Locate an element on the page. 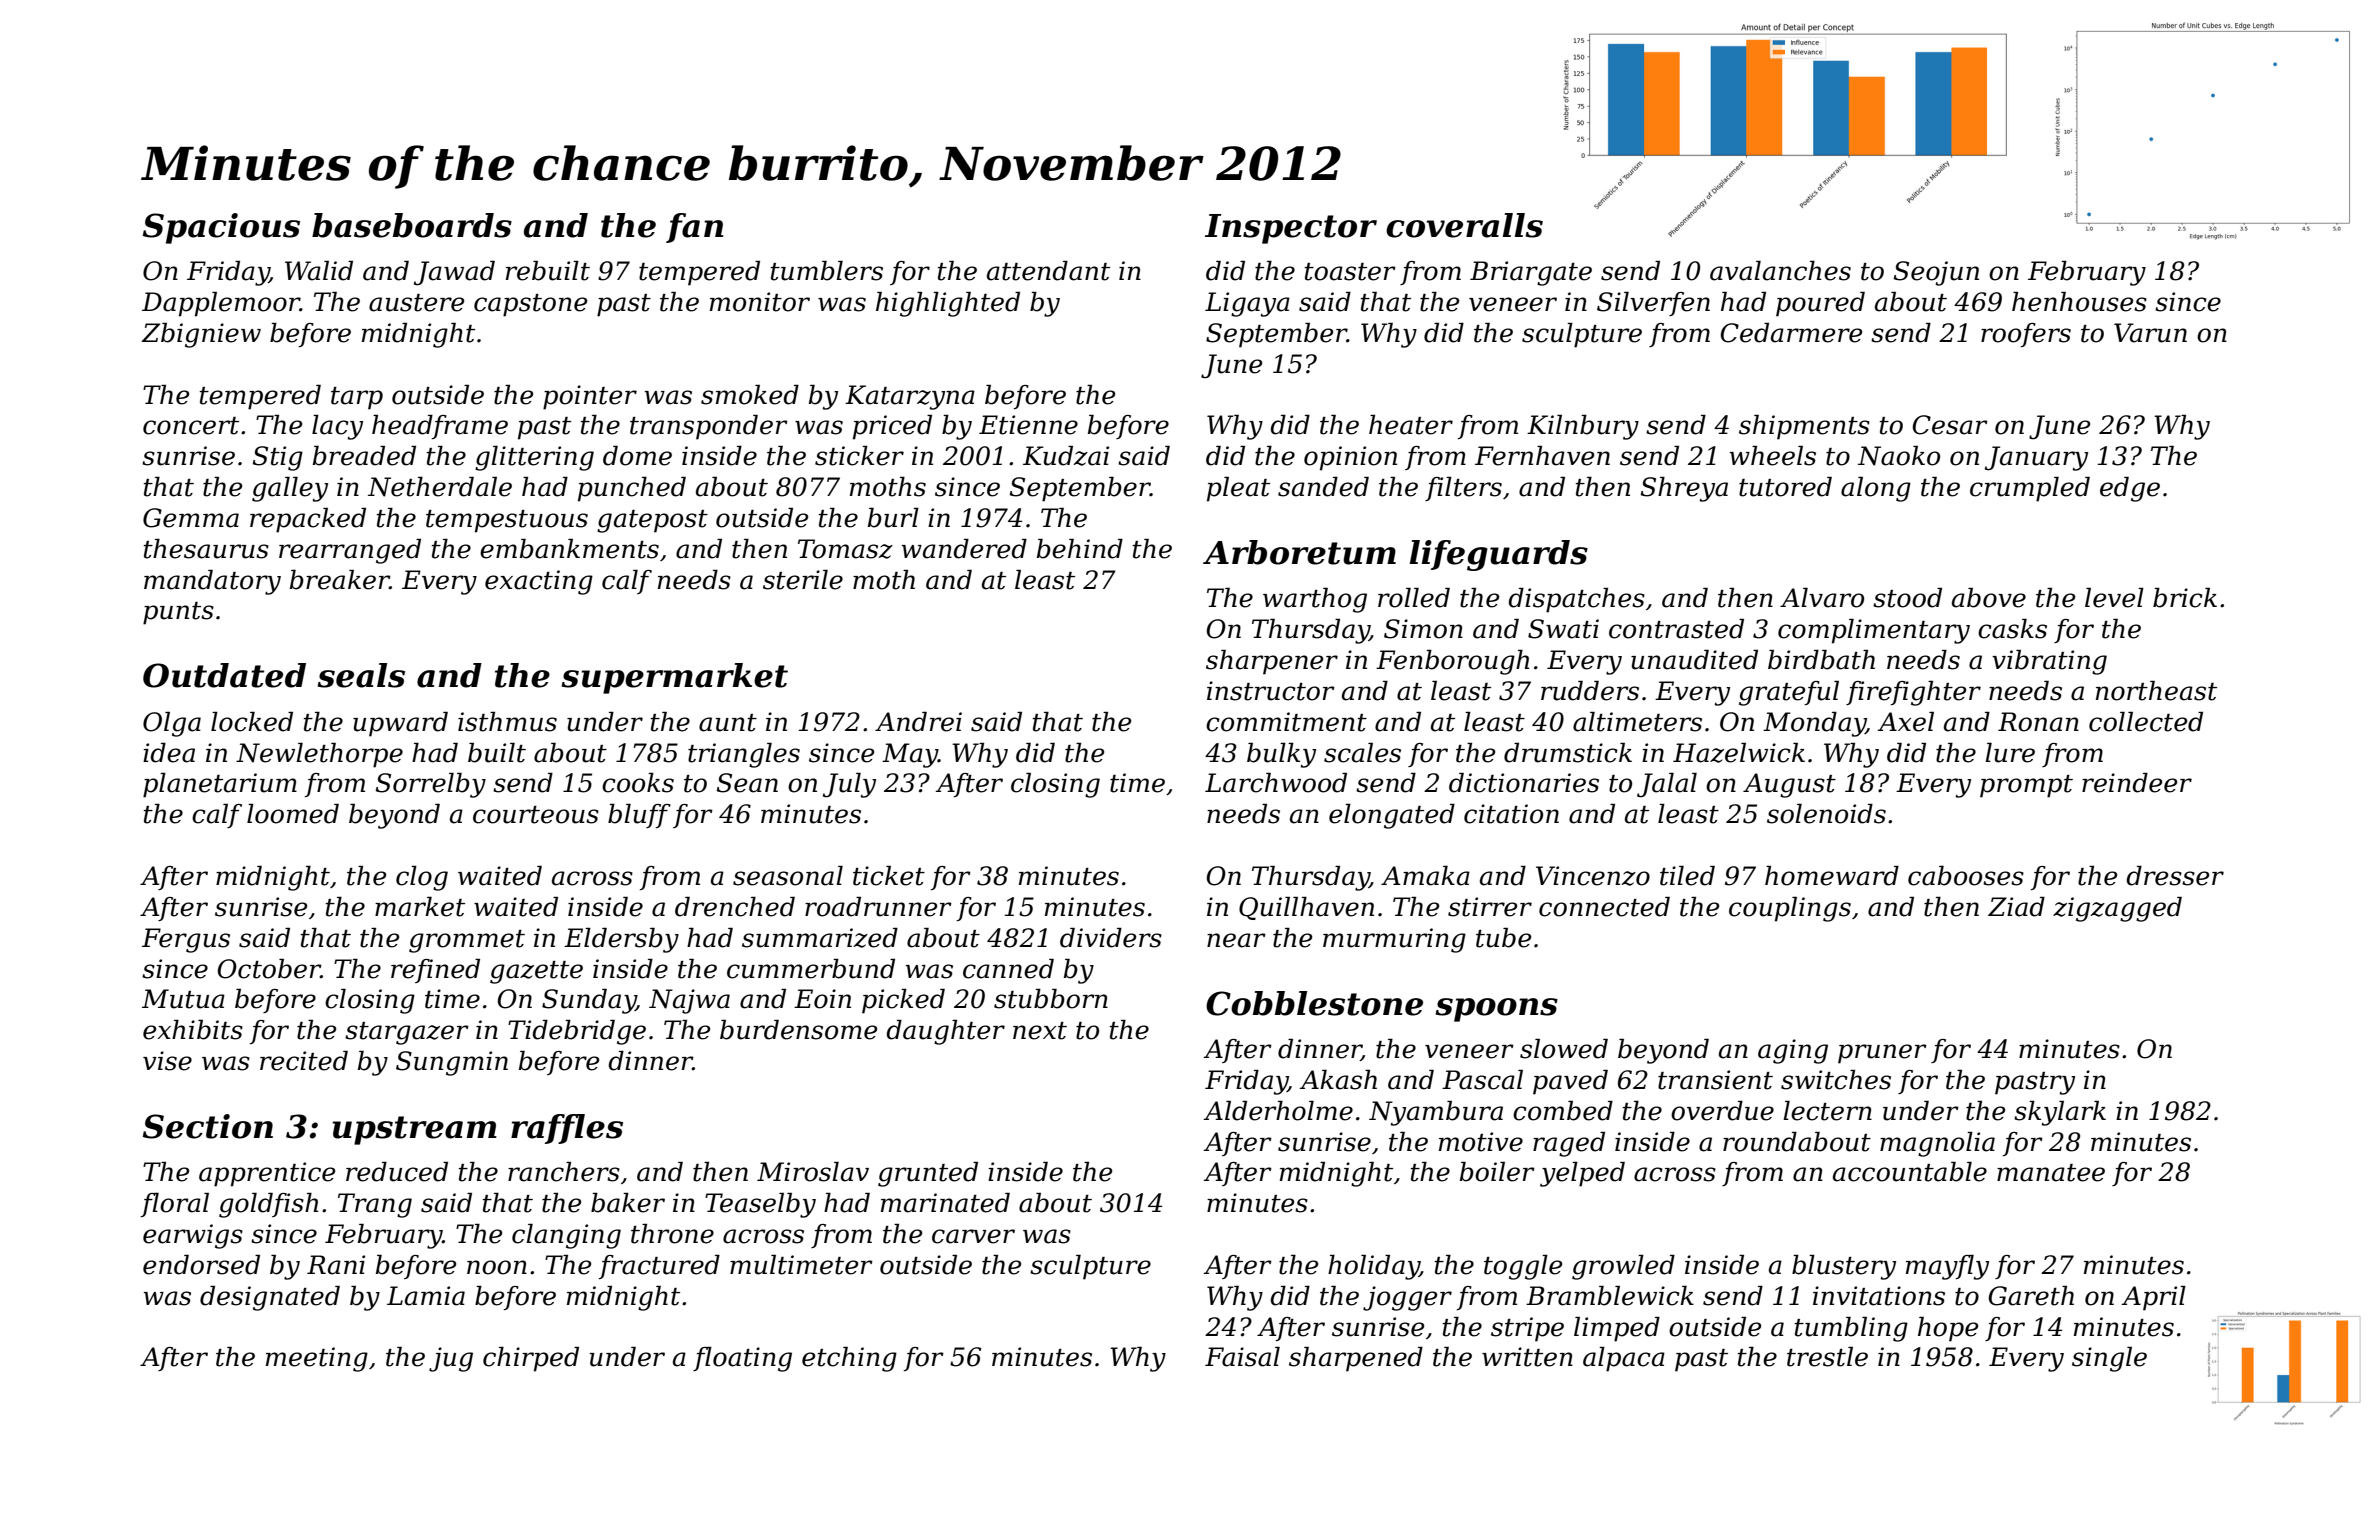 The height and width of the image is (1540, 2380). Gemma is located at coordinates (191, 518).
